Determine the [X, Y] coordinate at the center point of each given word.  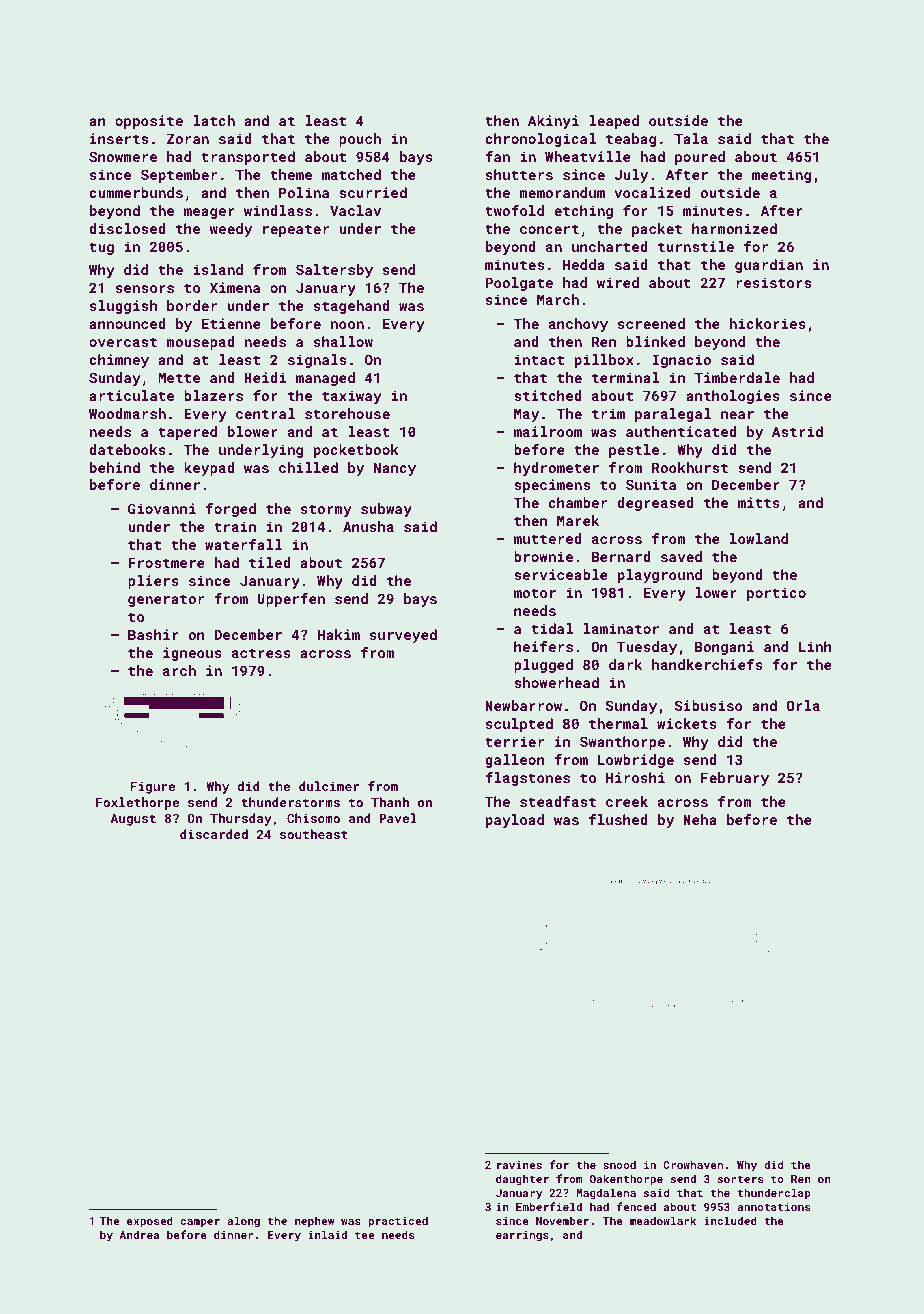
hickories [767, 323]
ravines [519, 1165]
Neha [700, 819]
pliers [153, 582]
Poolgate [519, 284]
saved [681, 556]
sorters [740, 1179]
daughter [522, 1180]
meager [209, 213]
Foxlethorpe [137, 803]
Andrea [139, 1234]
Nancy [395, 469]
